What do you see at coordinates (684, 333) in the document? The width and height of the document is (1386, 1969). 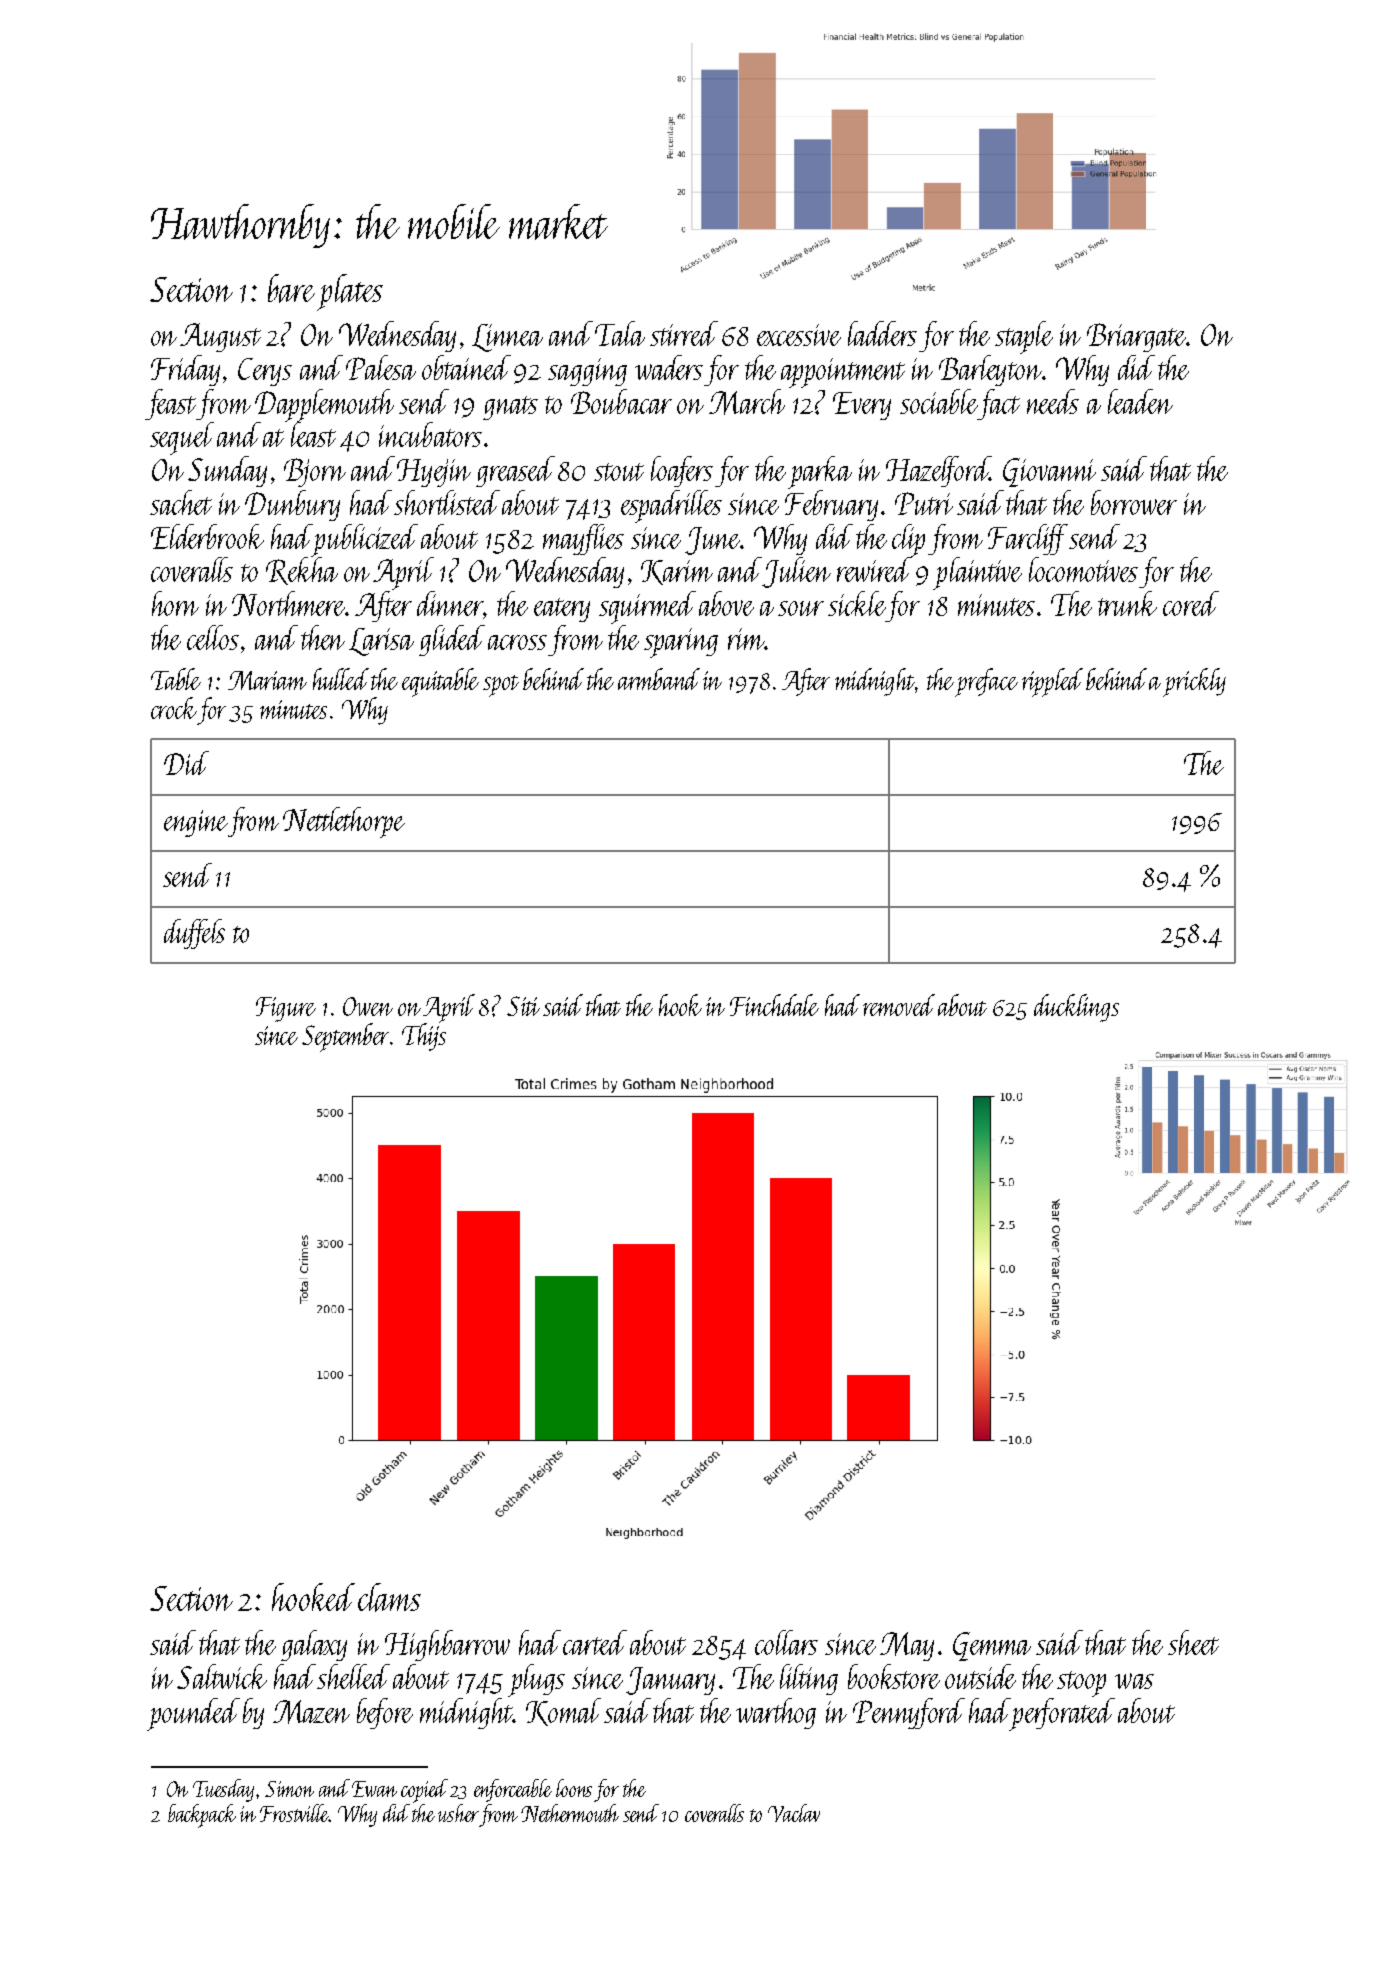 I see `stirred` at bounding box center [684, 333].
